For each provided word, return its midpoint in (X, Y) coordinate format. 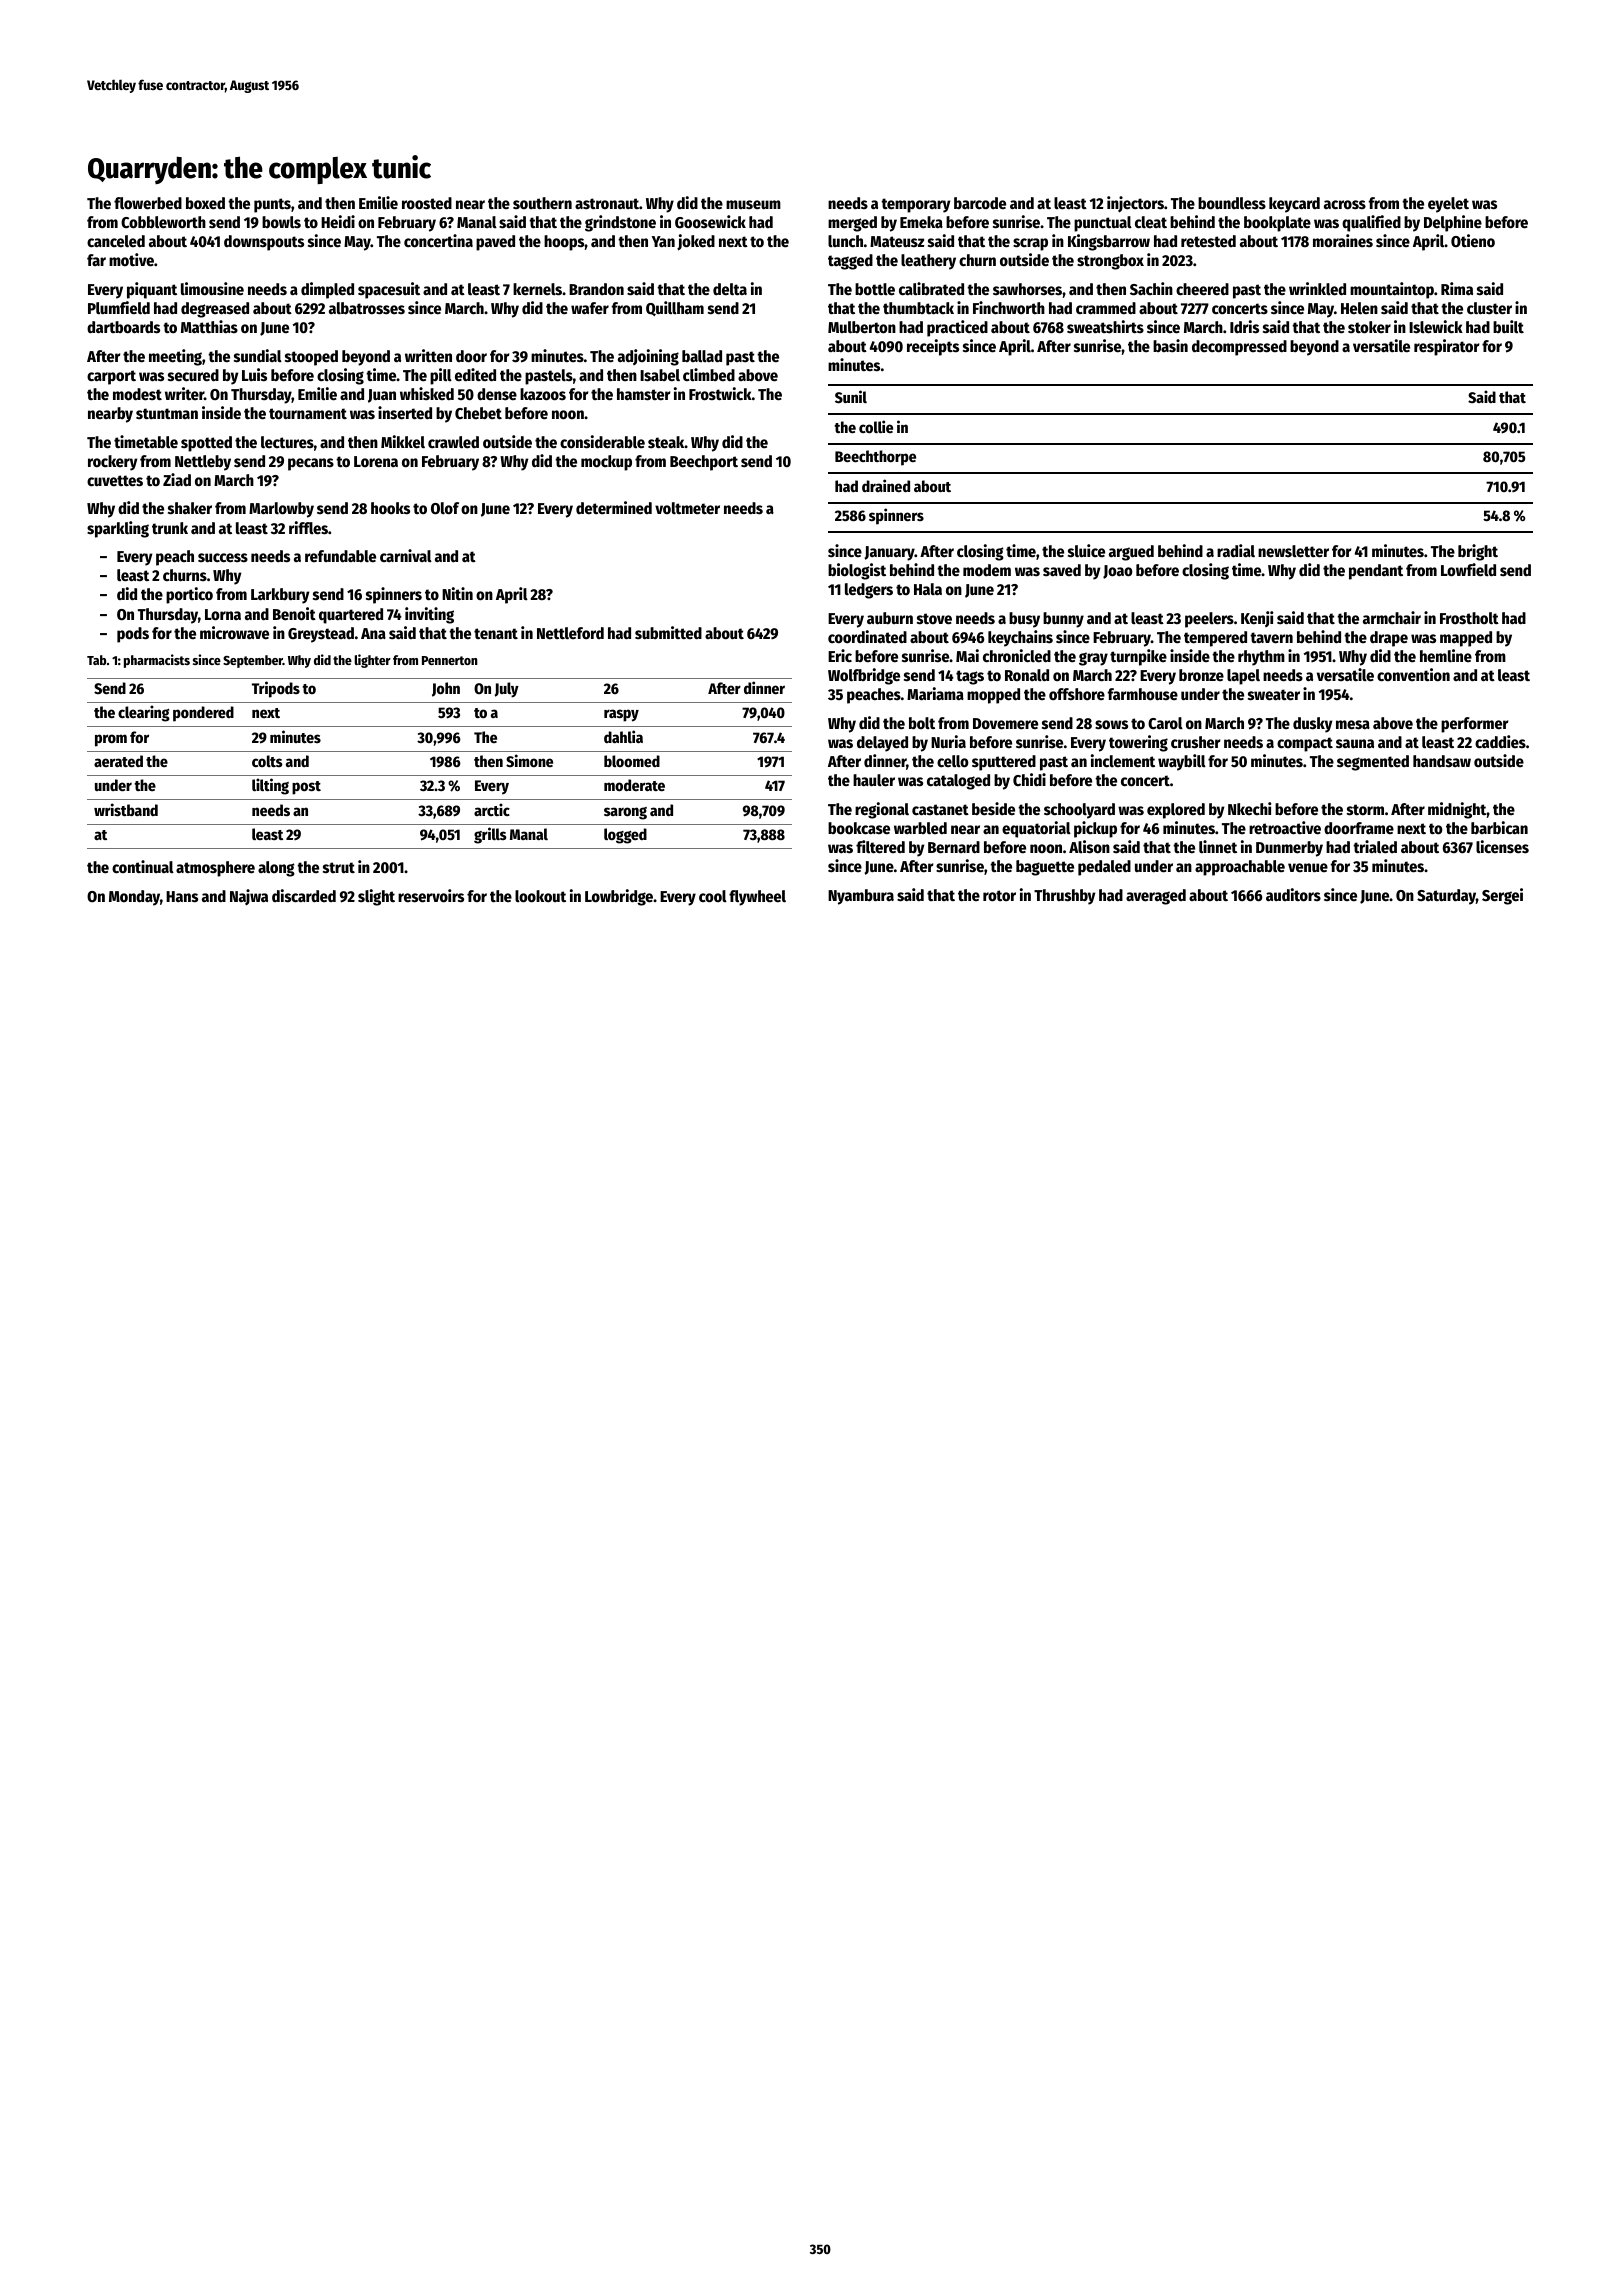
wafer (590, 308)
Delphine (1453, 223)
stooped (311, 358)
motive (131, 260)
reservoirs (431, 896)
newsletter (1293, 551)
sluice (1086, 551)
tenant (496, 634)
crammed (1106, 308)
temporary (915, 205)
